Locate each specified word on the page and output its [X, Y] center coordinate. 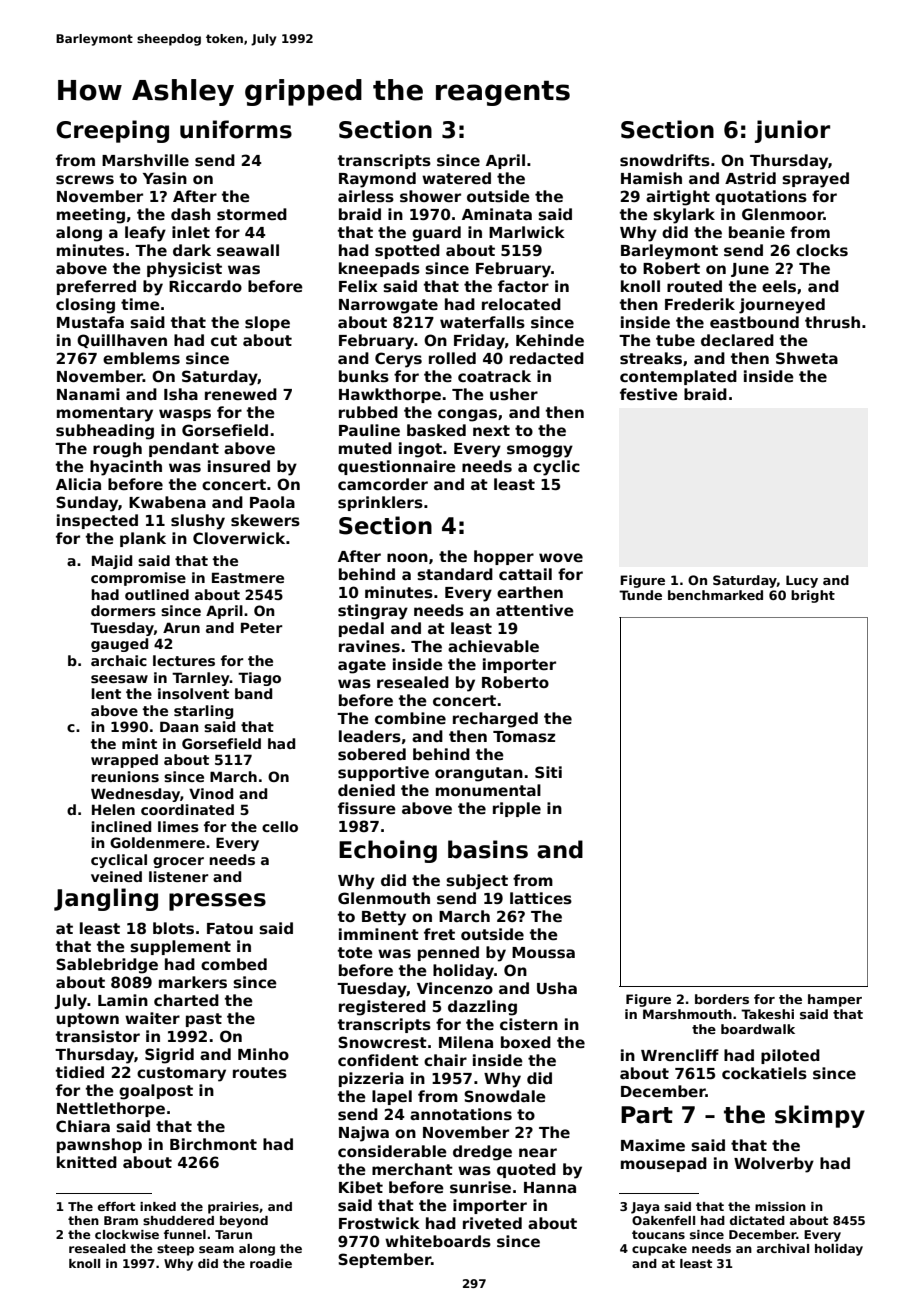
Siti [548, 772]
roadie [271, 1263]
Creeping [112, 131]
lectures [184, 660]
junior [792, 131]
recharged [495, 720]
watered [456, 178]
